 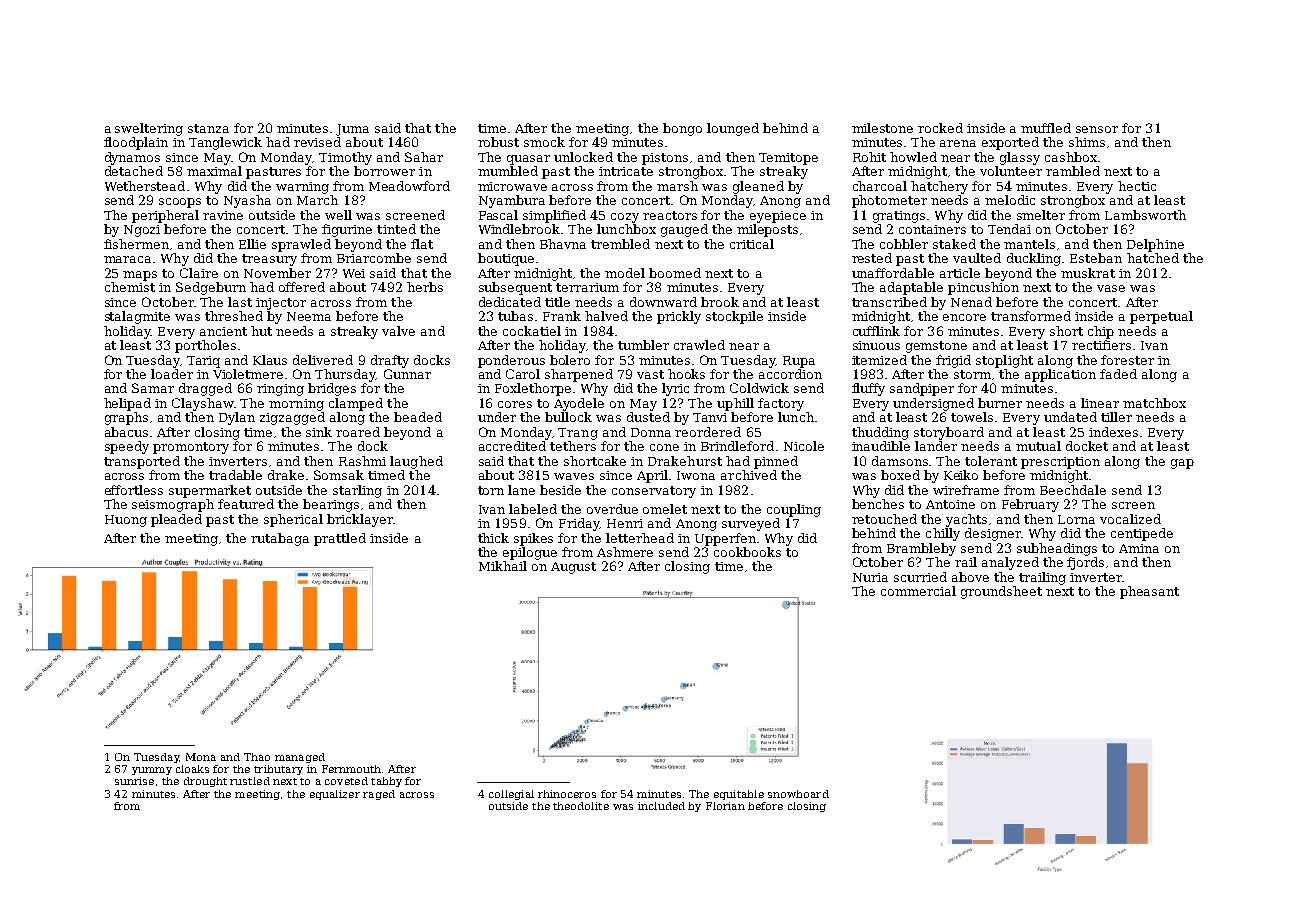 I want to click on Briarcombe, so click(x=374, y=258).
